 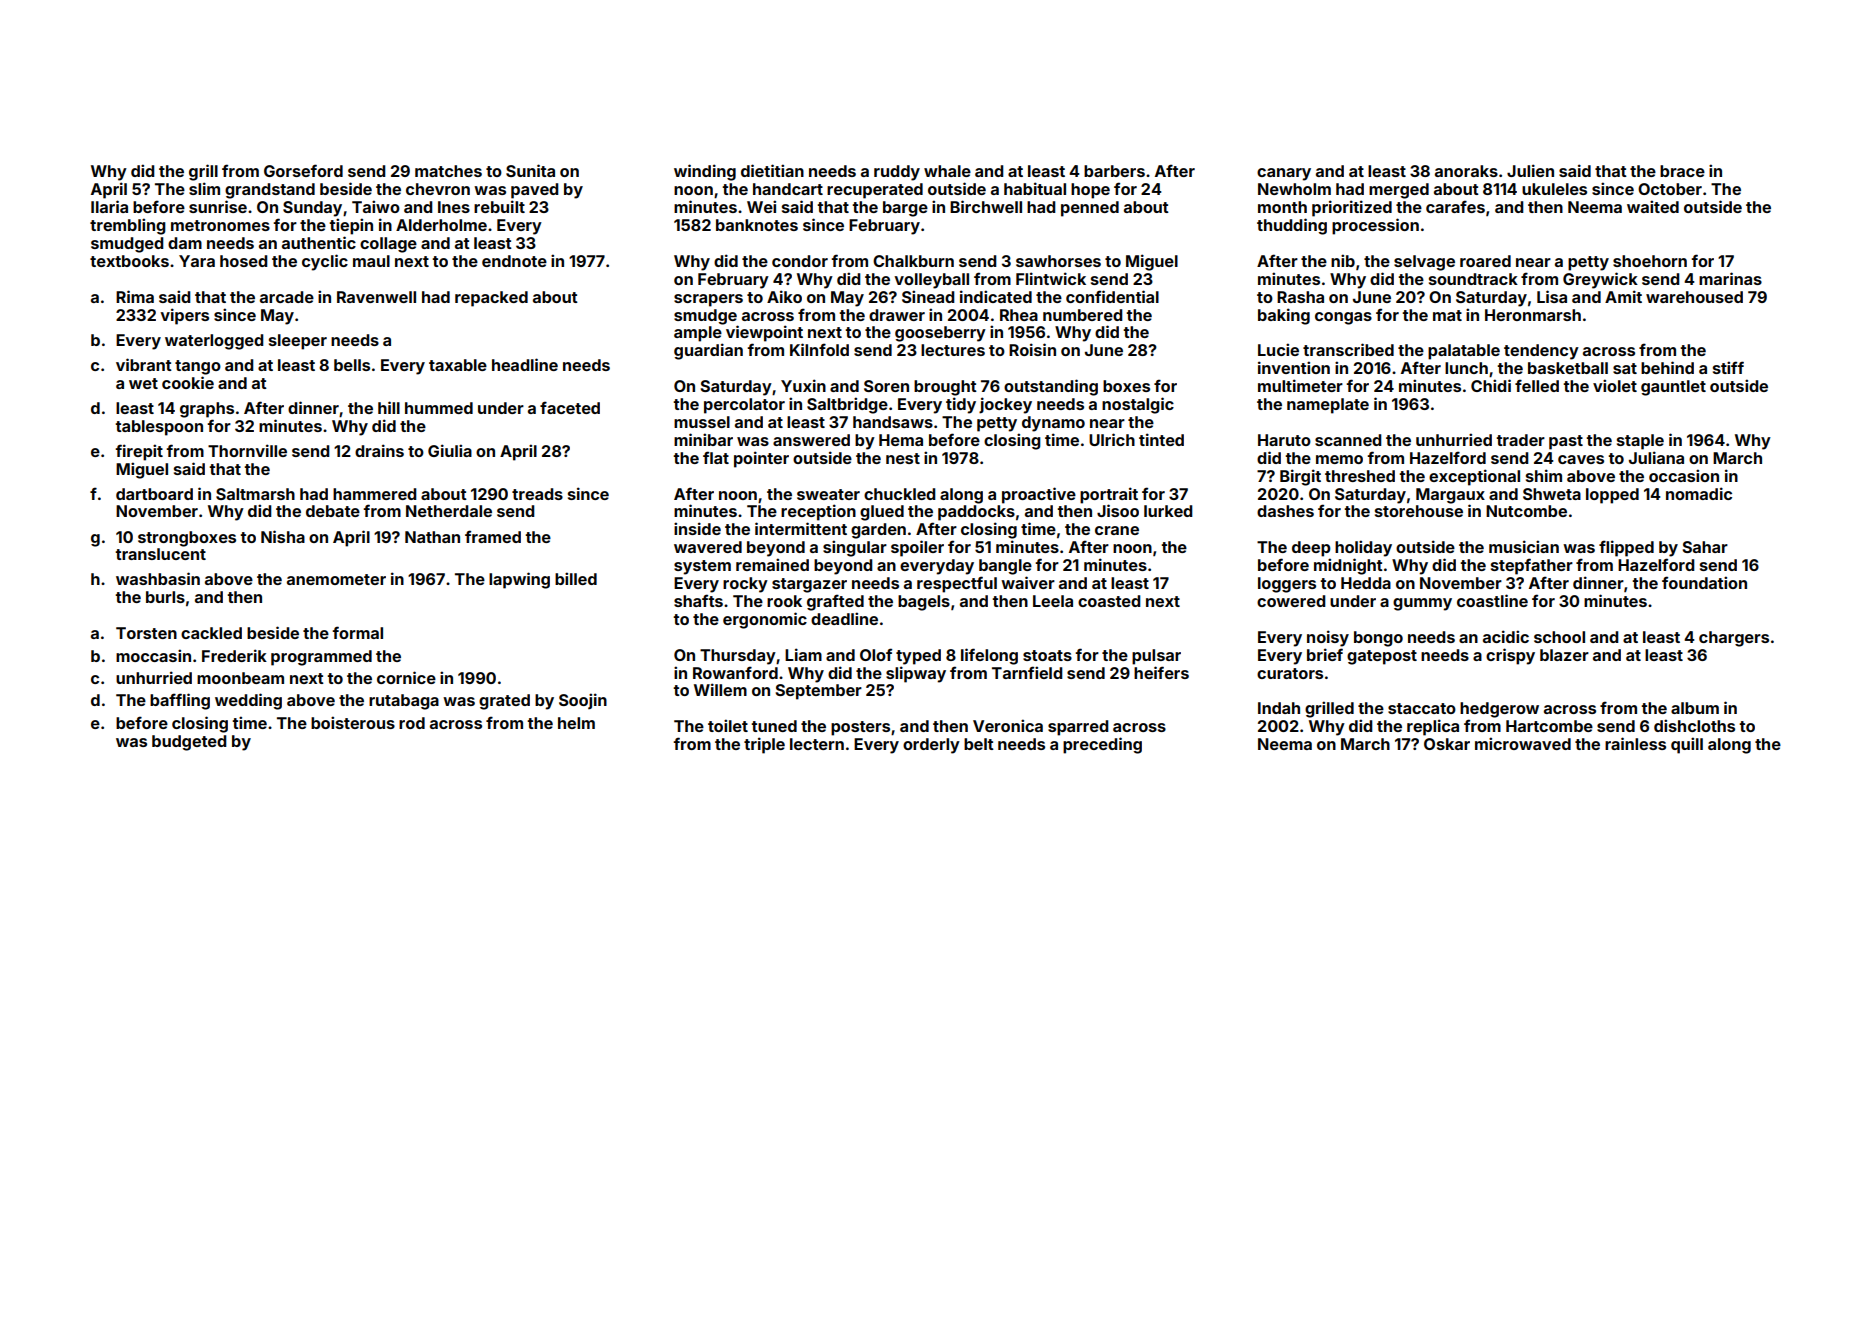 I want to click on caves, so click(x=1581, y=459).
